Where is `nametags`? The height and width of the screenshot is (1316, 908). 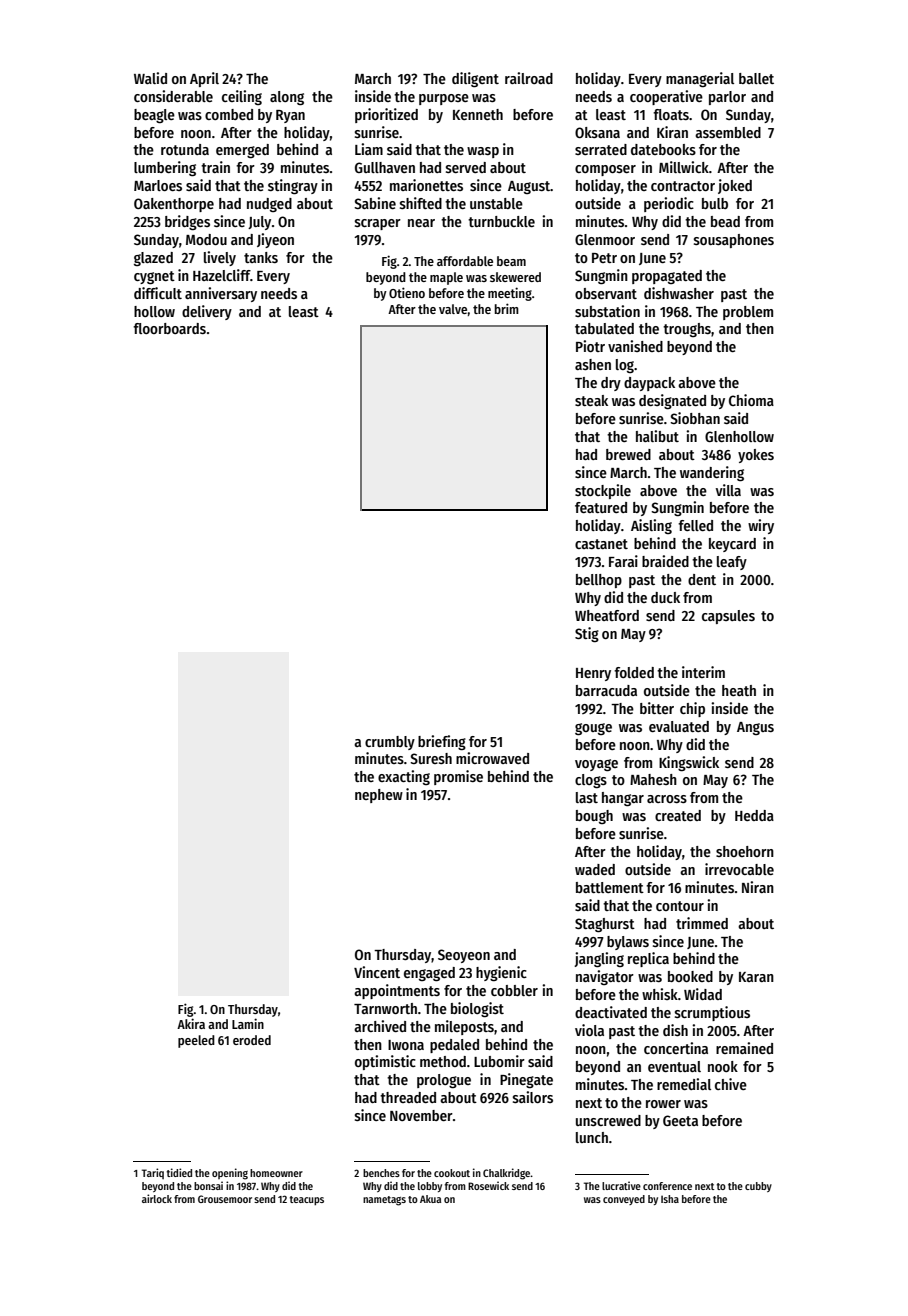 nametags is located at coordinates (384, 1201).
